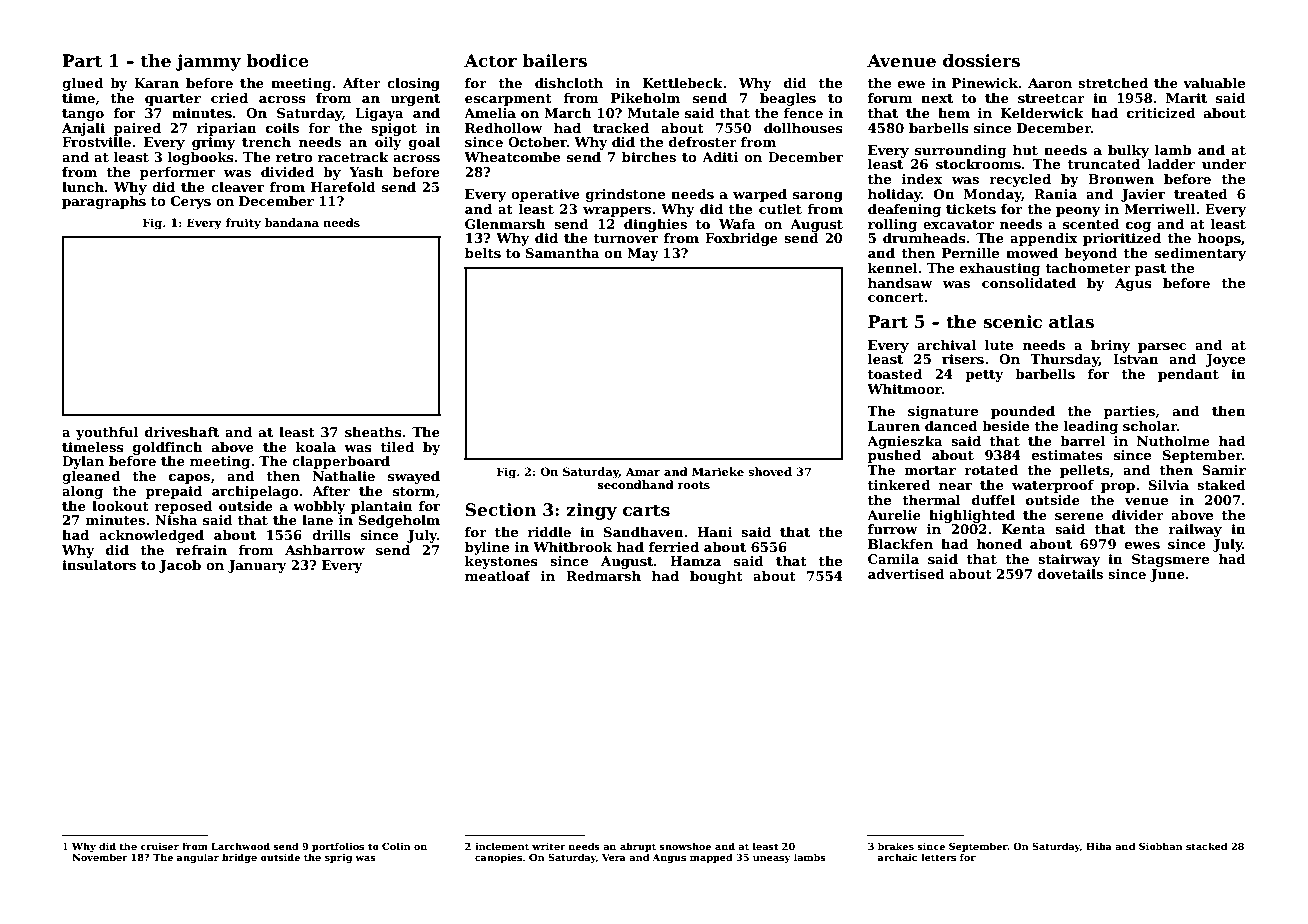 This screenshot has width=1308, height=924. What do you see at coordinates (638, 847) in the screenshot?
I see `abrupt` at bounding box center [638, 847].
